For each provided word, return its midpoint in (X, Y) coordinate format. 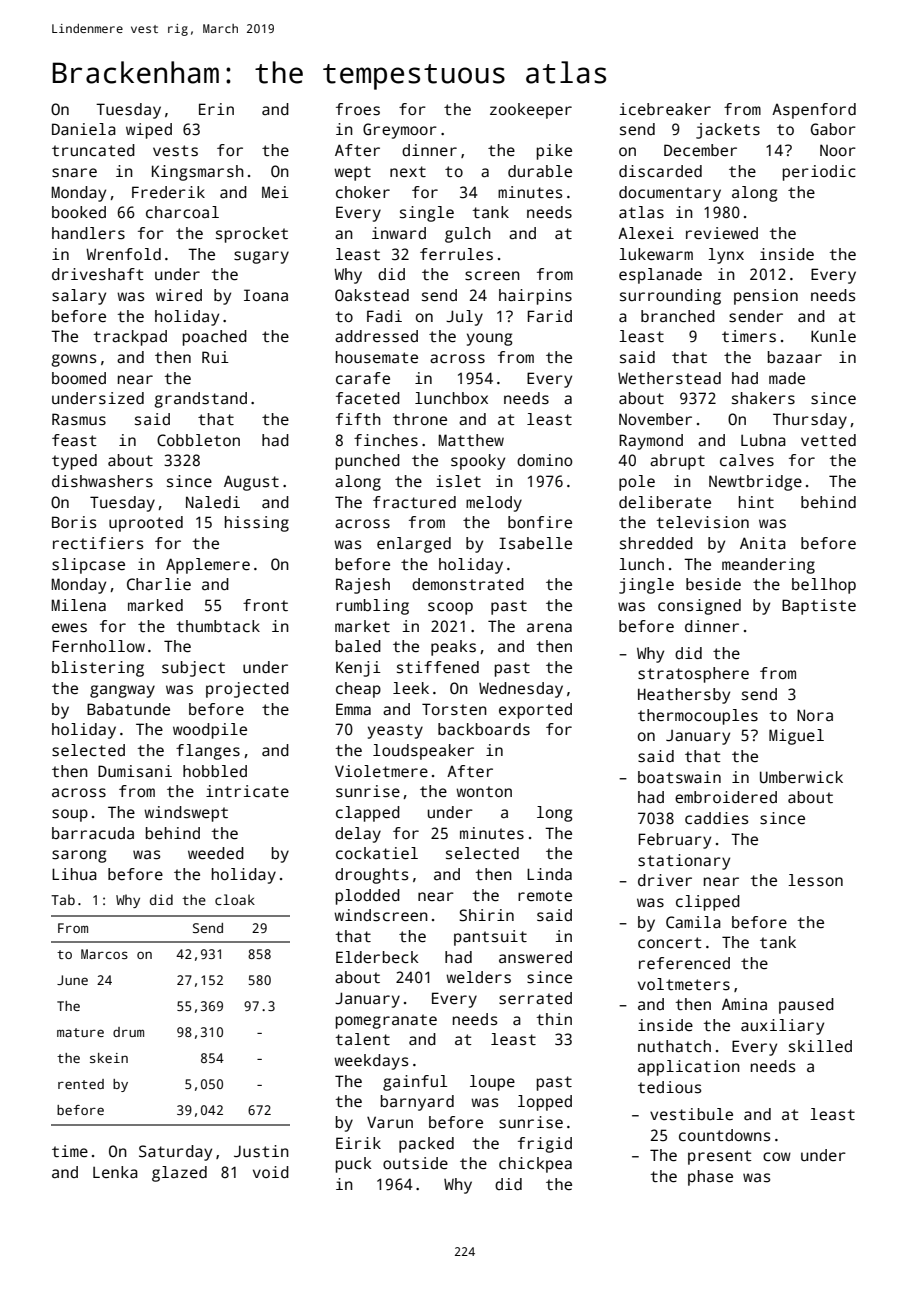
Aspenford (814, 111)
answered (535, 957)
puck (354, 1165)
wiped (149, 131)
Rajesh (363, 586)
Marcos (104, 954)
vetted (828, 440)
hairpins (535, 297)
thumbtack (218, 626)
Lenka (115, 1172)
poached (215, 338)
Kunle (833, 336)
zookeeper (531, 111)
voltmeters (684, 984)
